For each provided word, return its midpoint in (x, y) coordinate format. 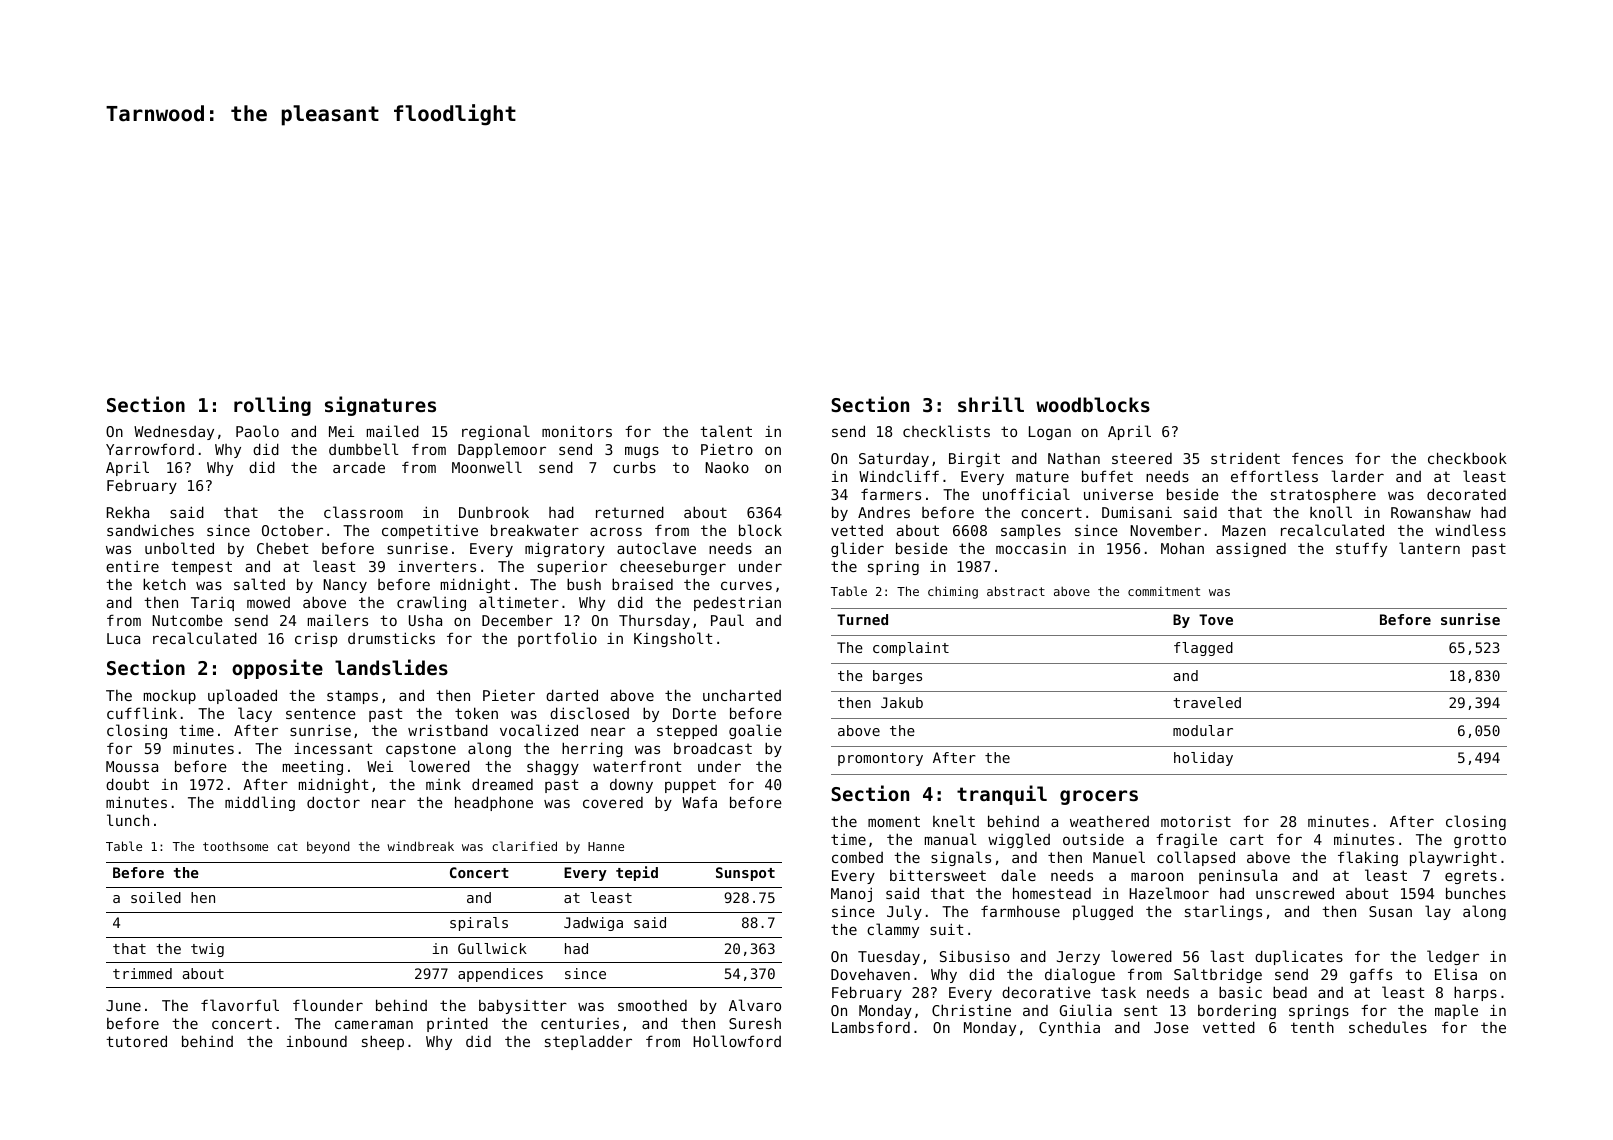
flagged (1203, 649)
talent (726, 431)
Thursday (654, 621)
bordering (1237, 1011)
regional (496, 432)
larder (1358, 476)
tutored (136, 1041)
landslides (391, 667)
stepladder (588, 1042)
